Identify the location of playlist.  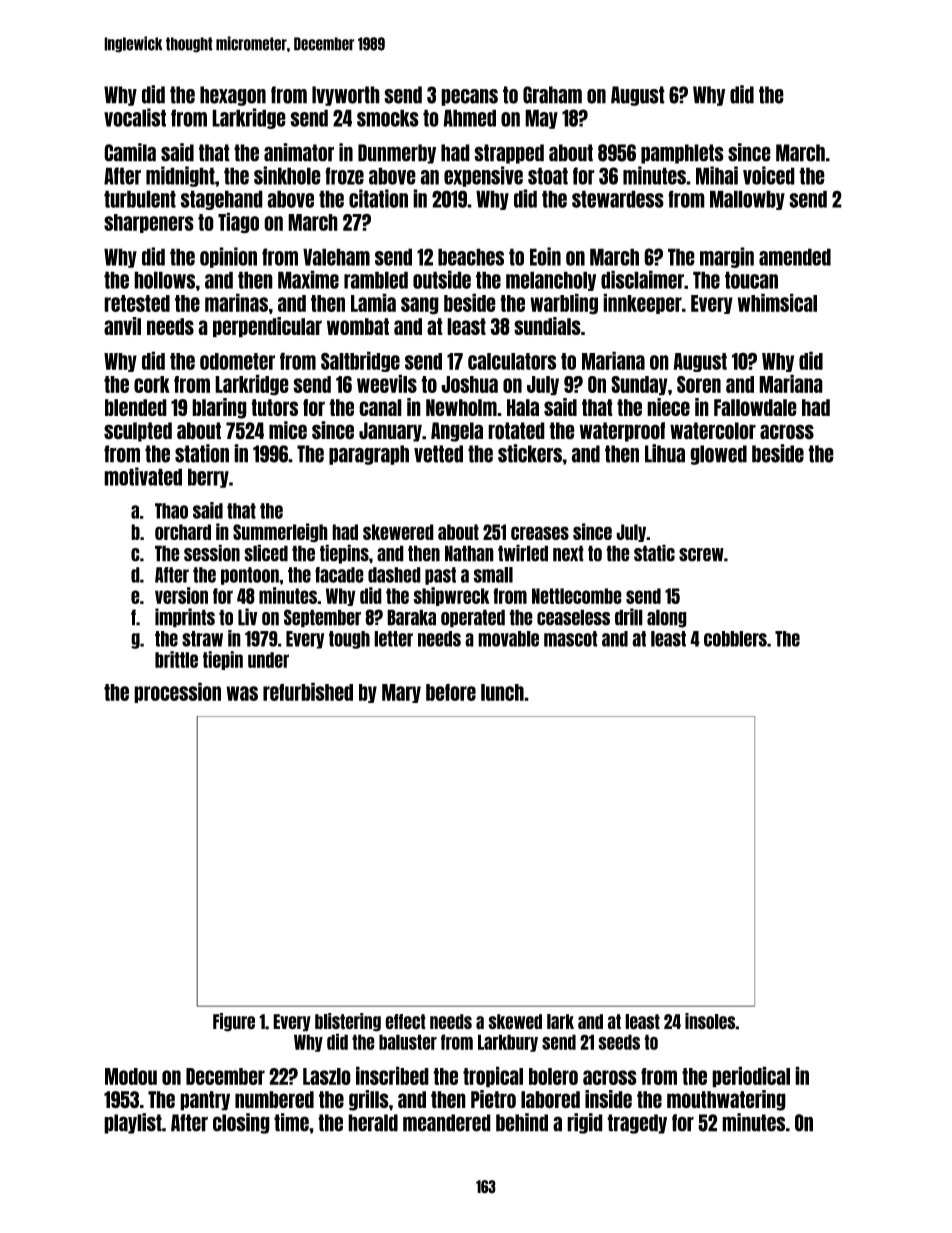
(133, 1123).
